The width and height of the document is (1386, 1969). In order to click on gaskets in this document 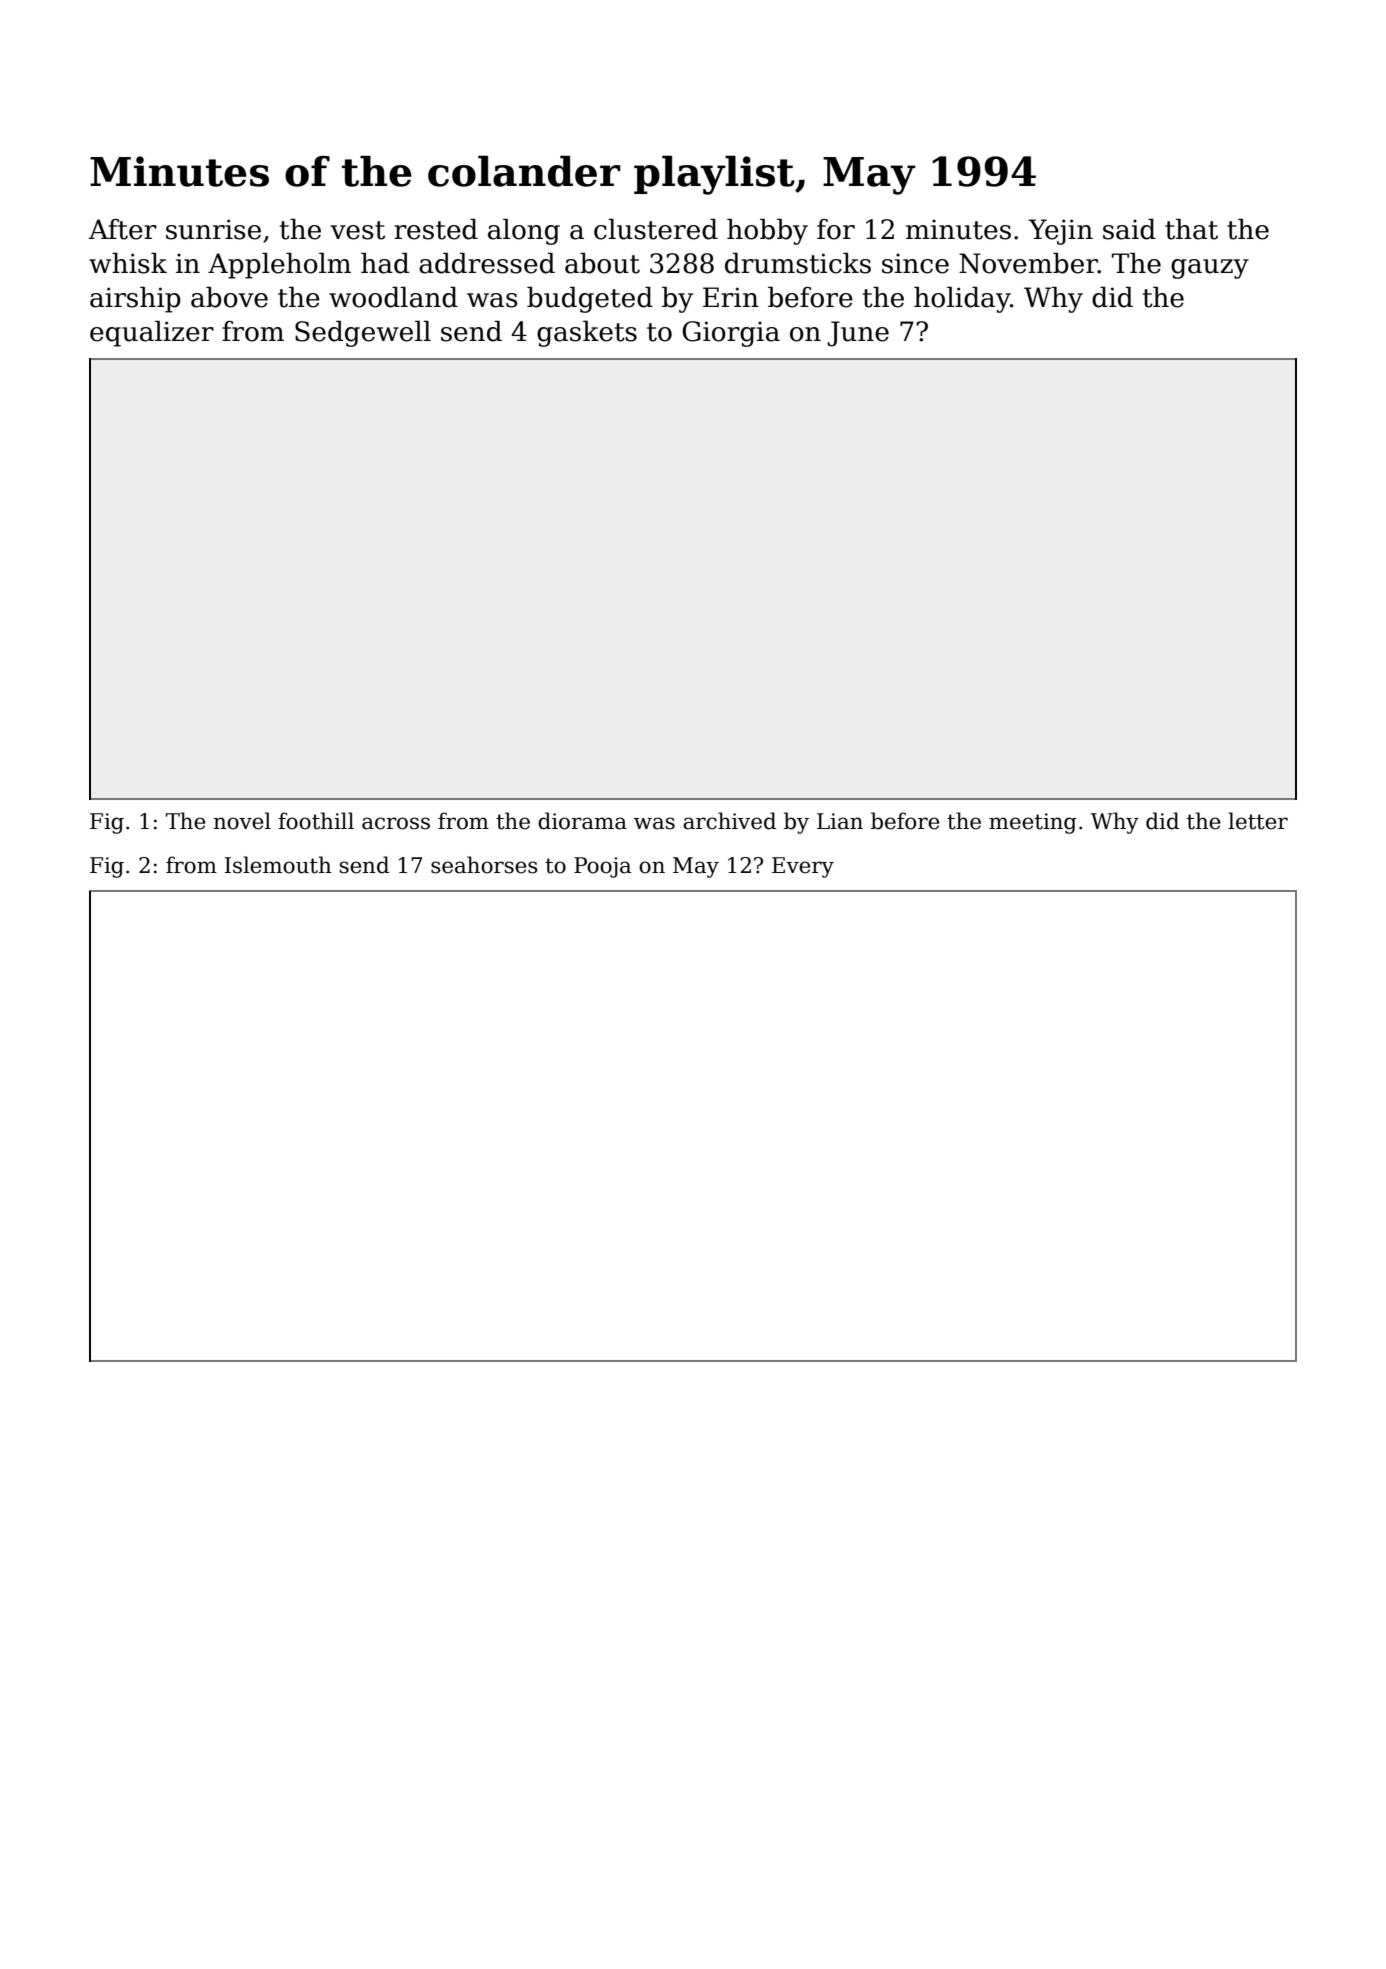, I will do `click(587, 334)`.
